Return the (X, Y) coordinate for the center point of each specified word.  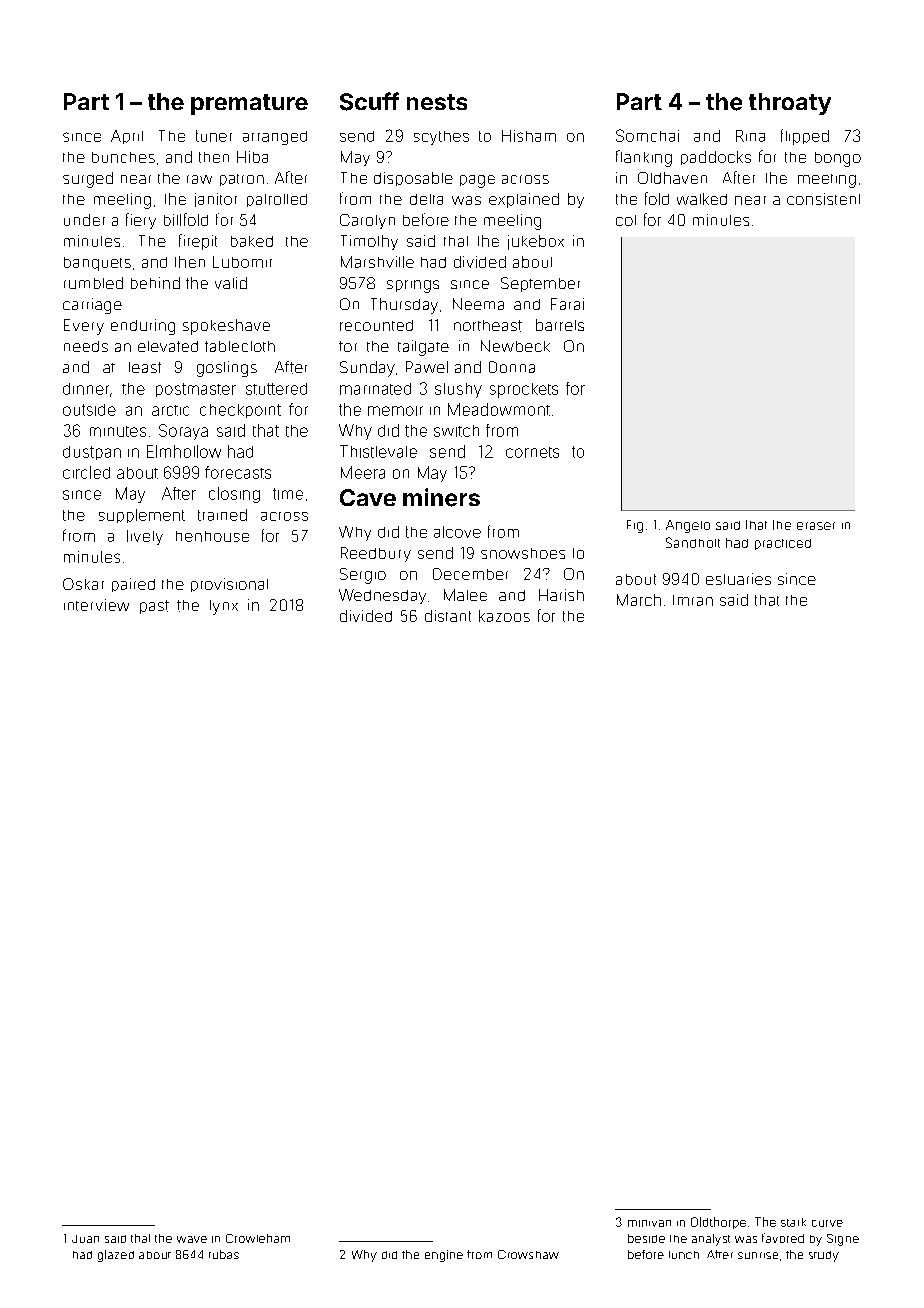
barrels (560, 325)
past (154, 607)
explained (524, 200)
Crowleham (258, 1238)
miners (441, 497)
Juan (85, 1239)
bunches (123, 157)
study (824, 1256)
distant (448, 616)
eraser (816, 526)
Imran (693, 600)
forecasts (238, 472)
